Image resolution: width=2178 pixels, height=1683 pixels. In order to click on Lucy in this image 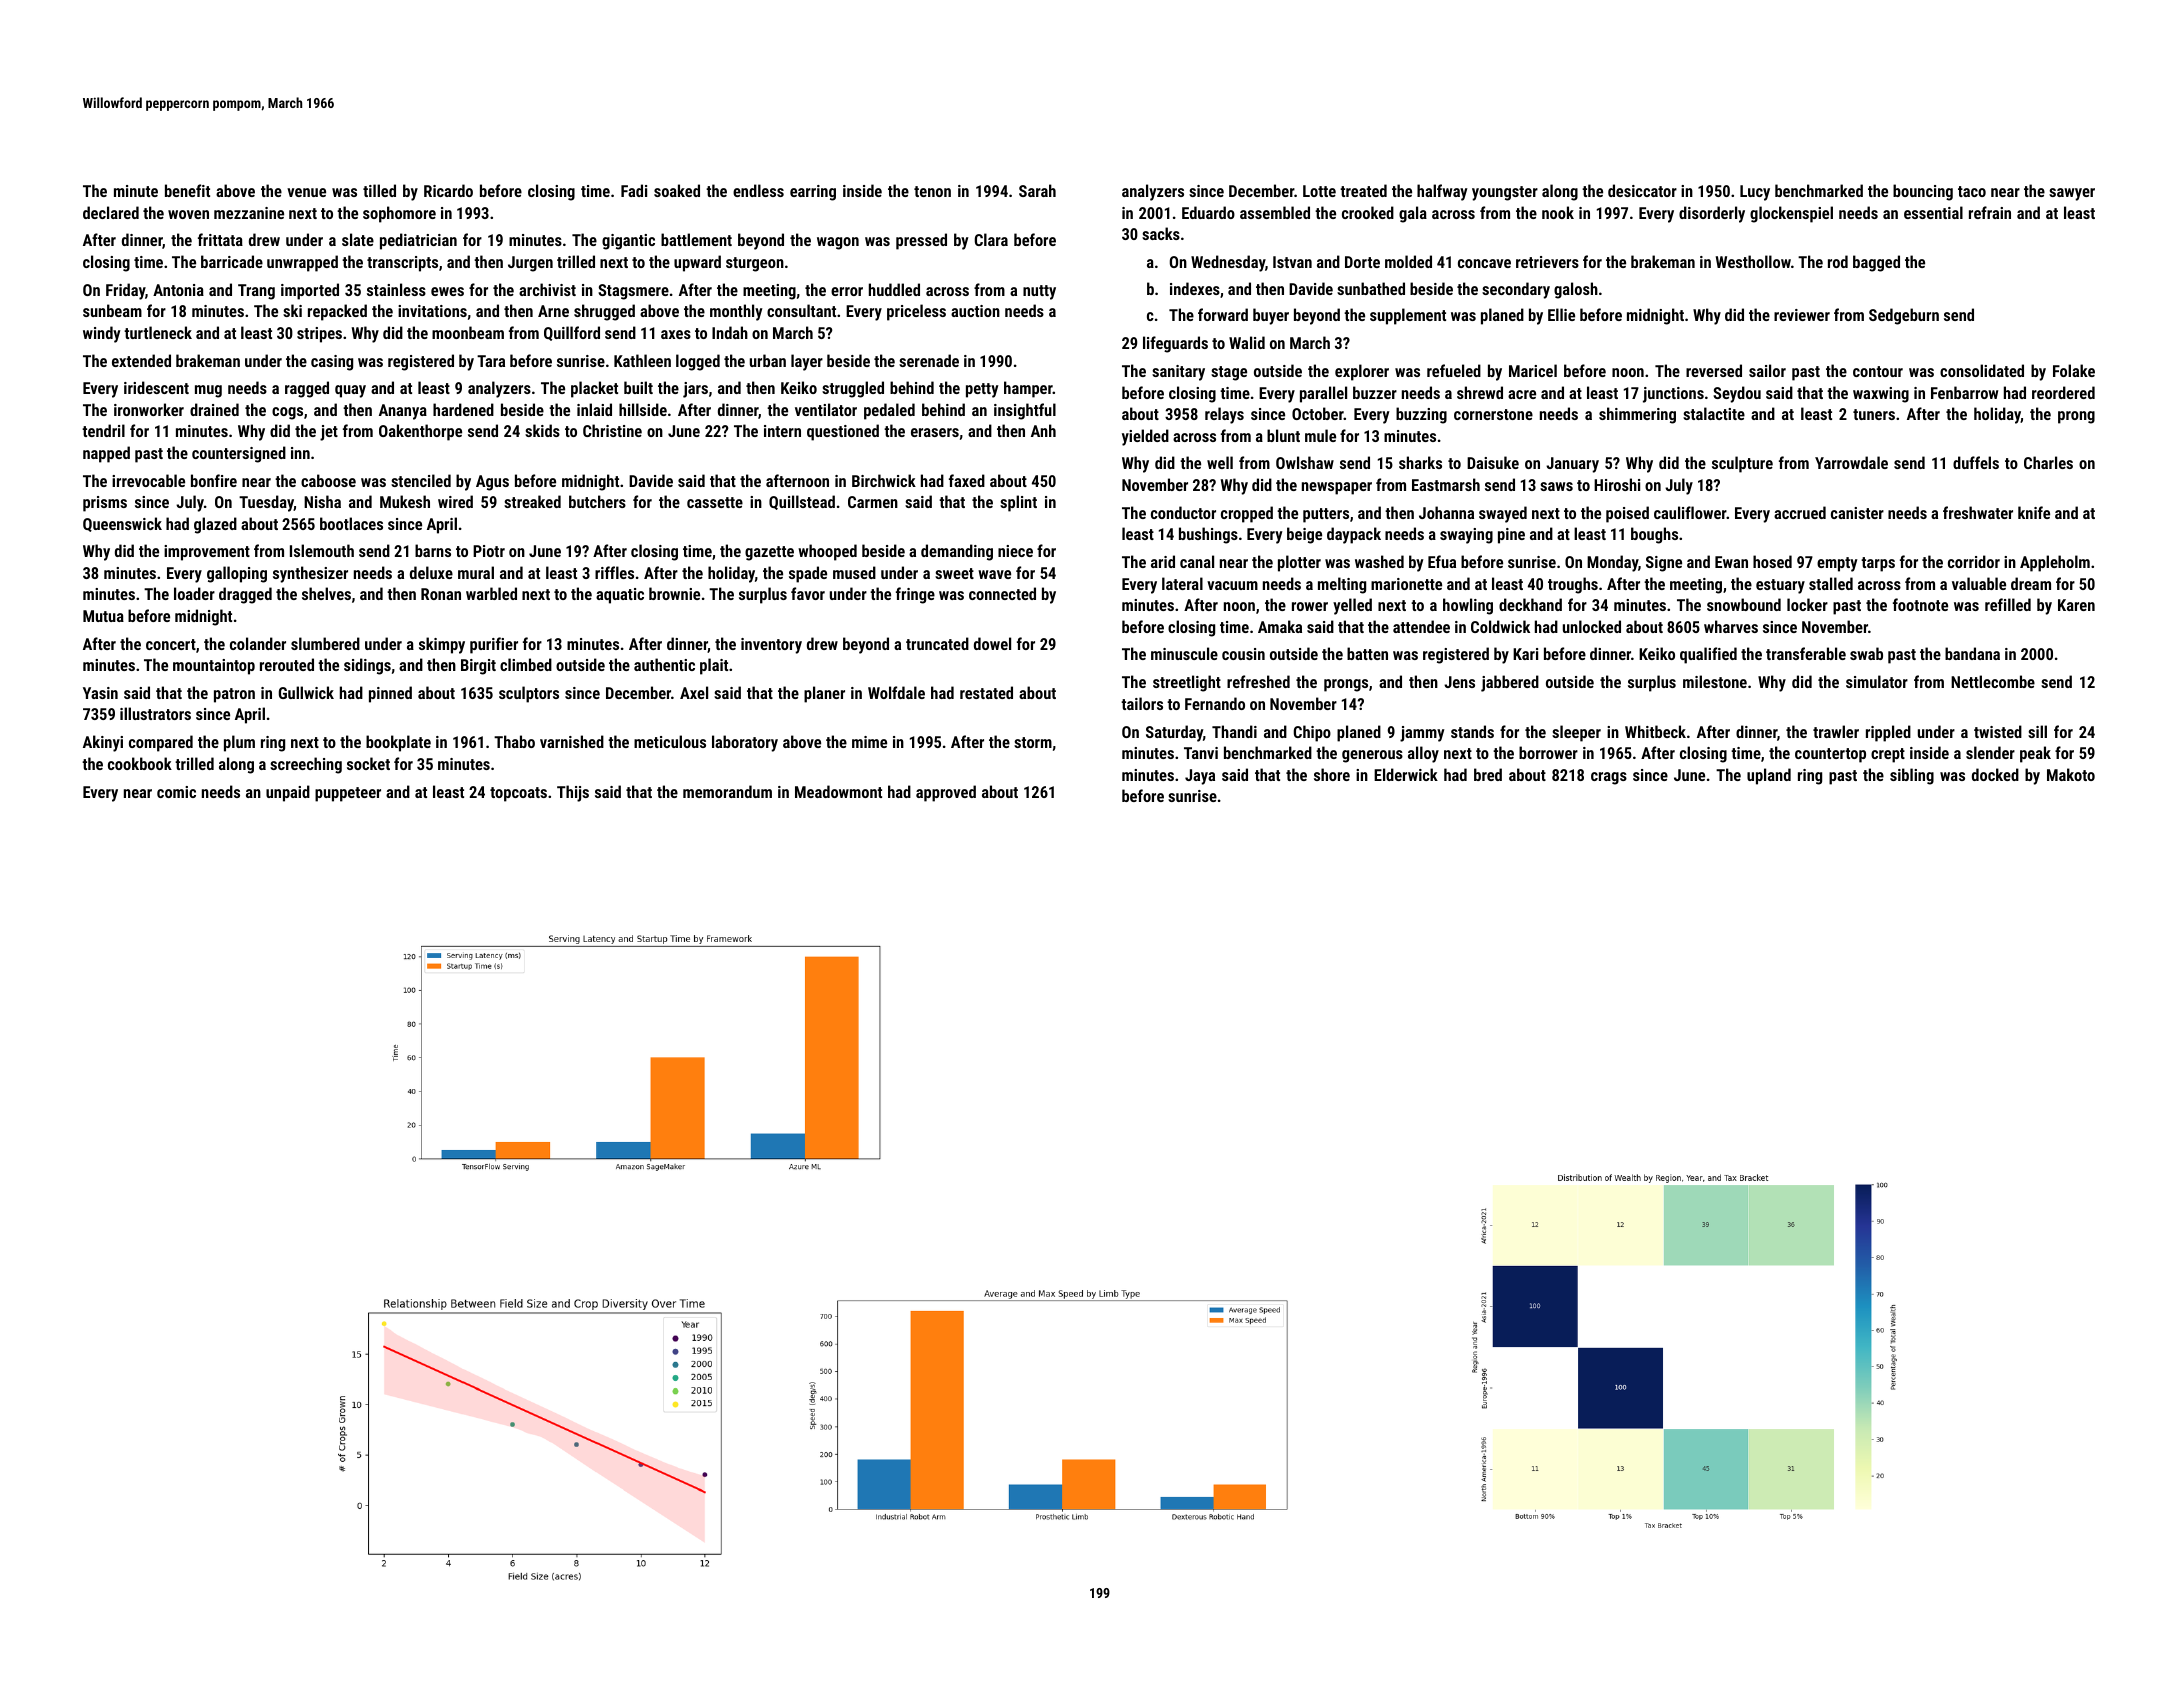, I will do `click(1755, 193)`.
